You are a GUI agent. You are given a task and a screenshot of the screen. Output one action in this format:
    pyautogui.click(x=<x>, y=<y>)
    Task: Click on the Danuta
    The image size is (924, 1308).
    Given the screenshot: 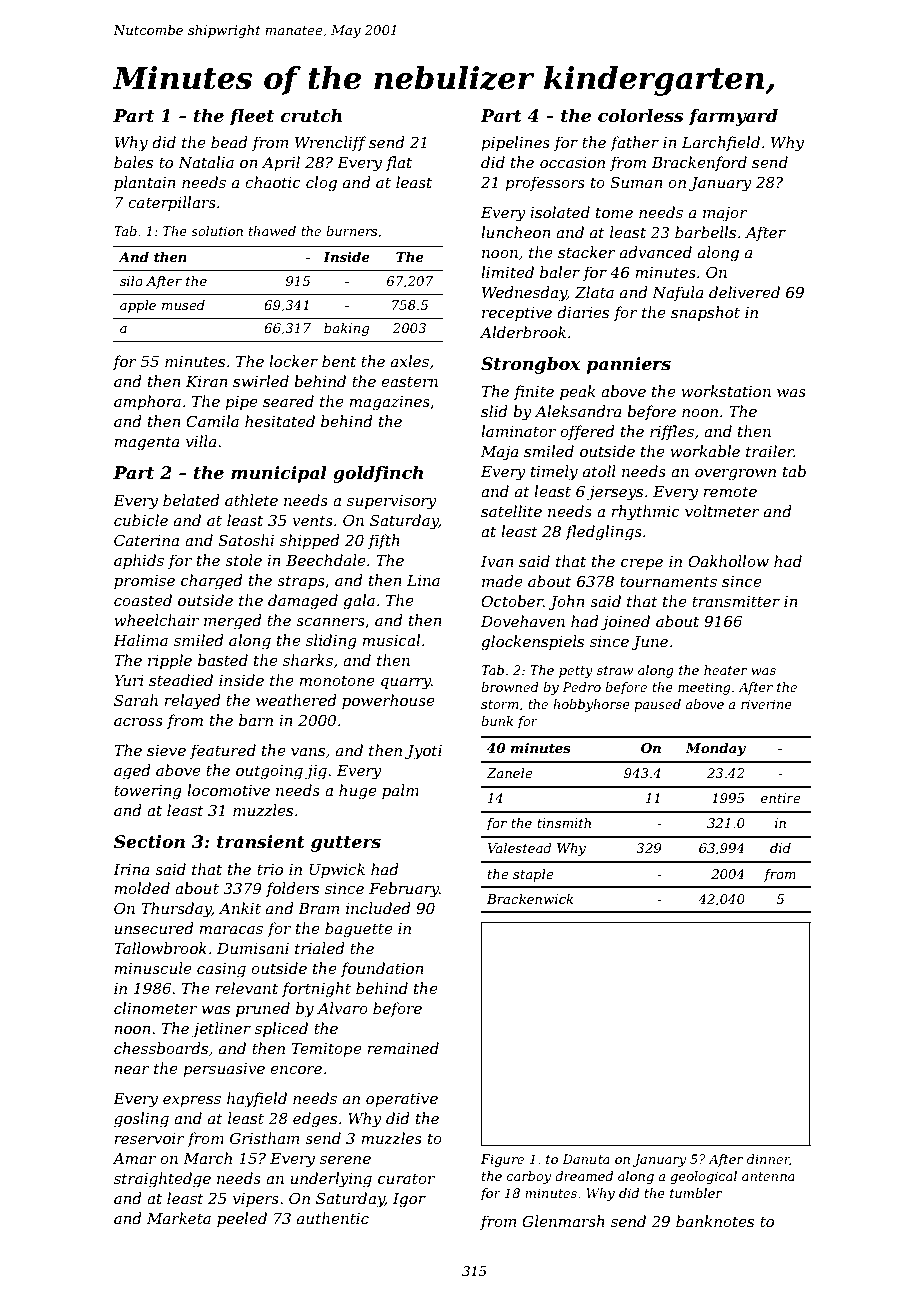 What is the action you would take?
    pyautogui.click(x=586, y=1159)
